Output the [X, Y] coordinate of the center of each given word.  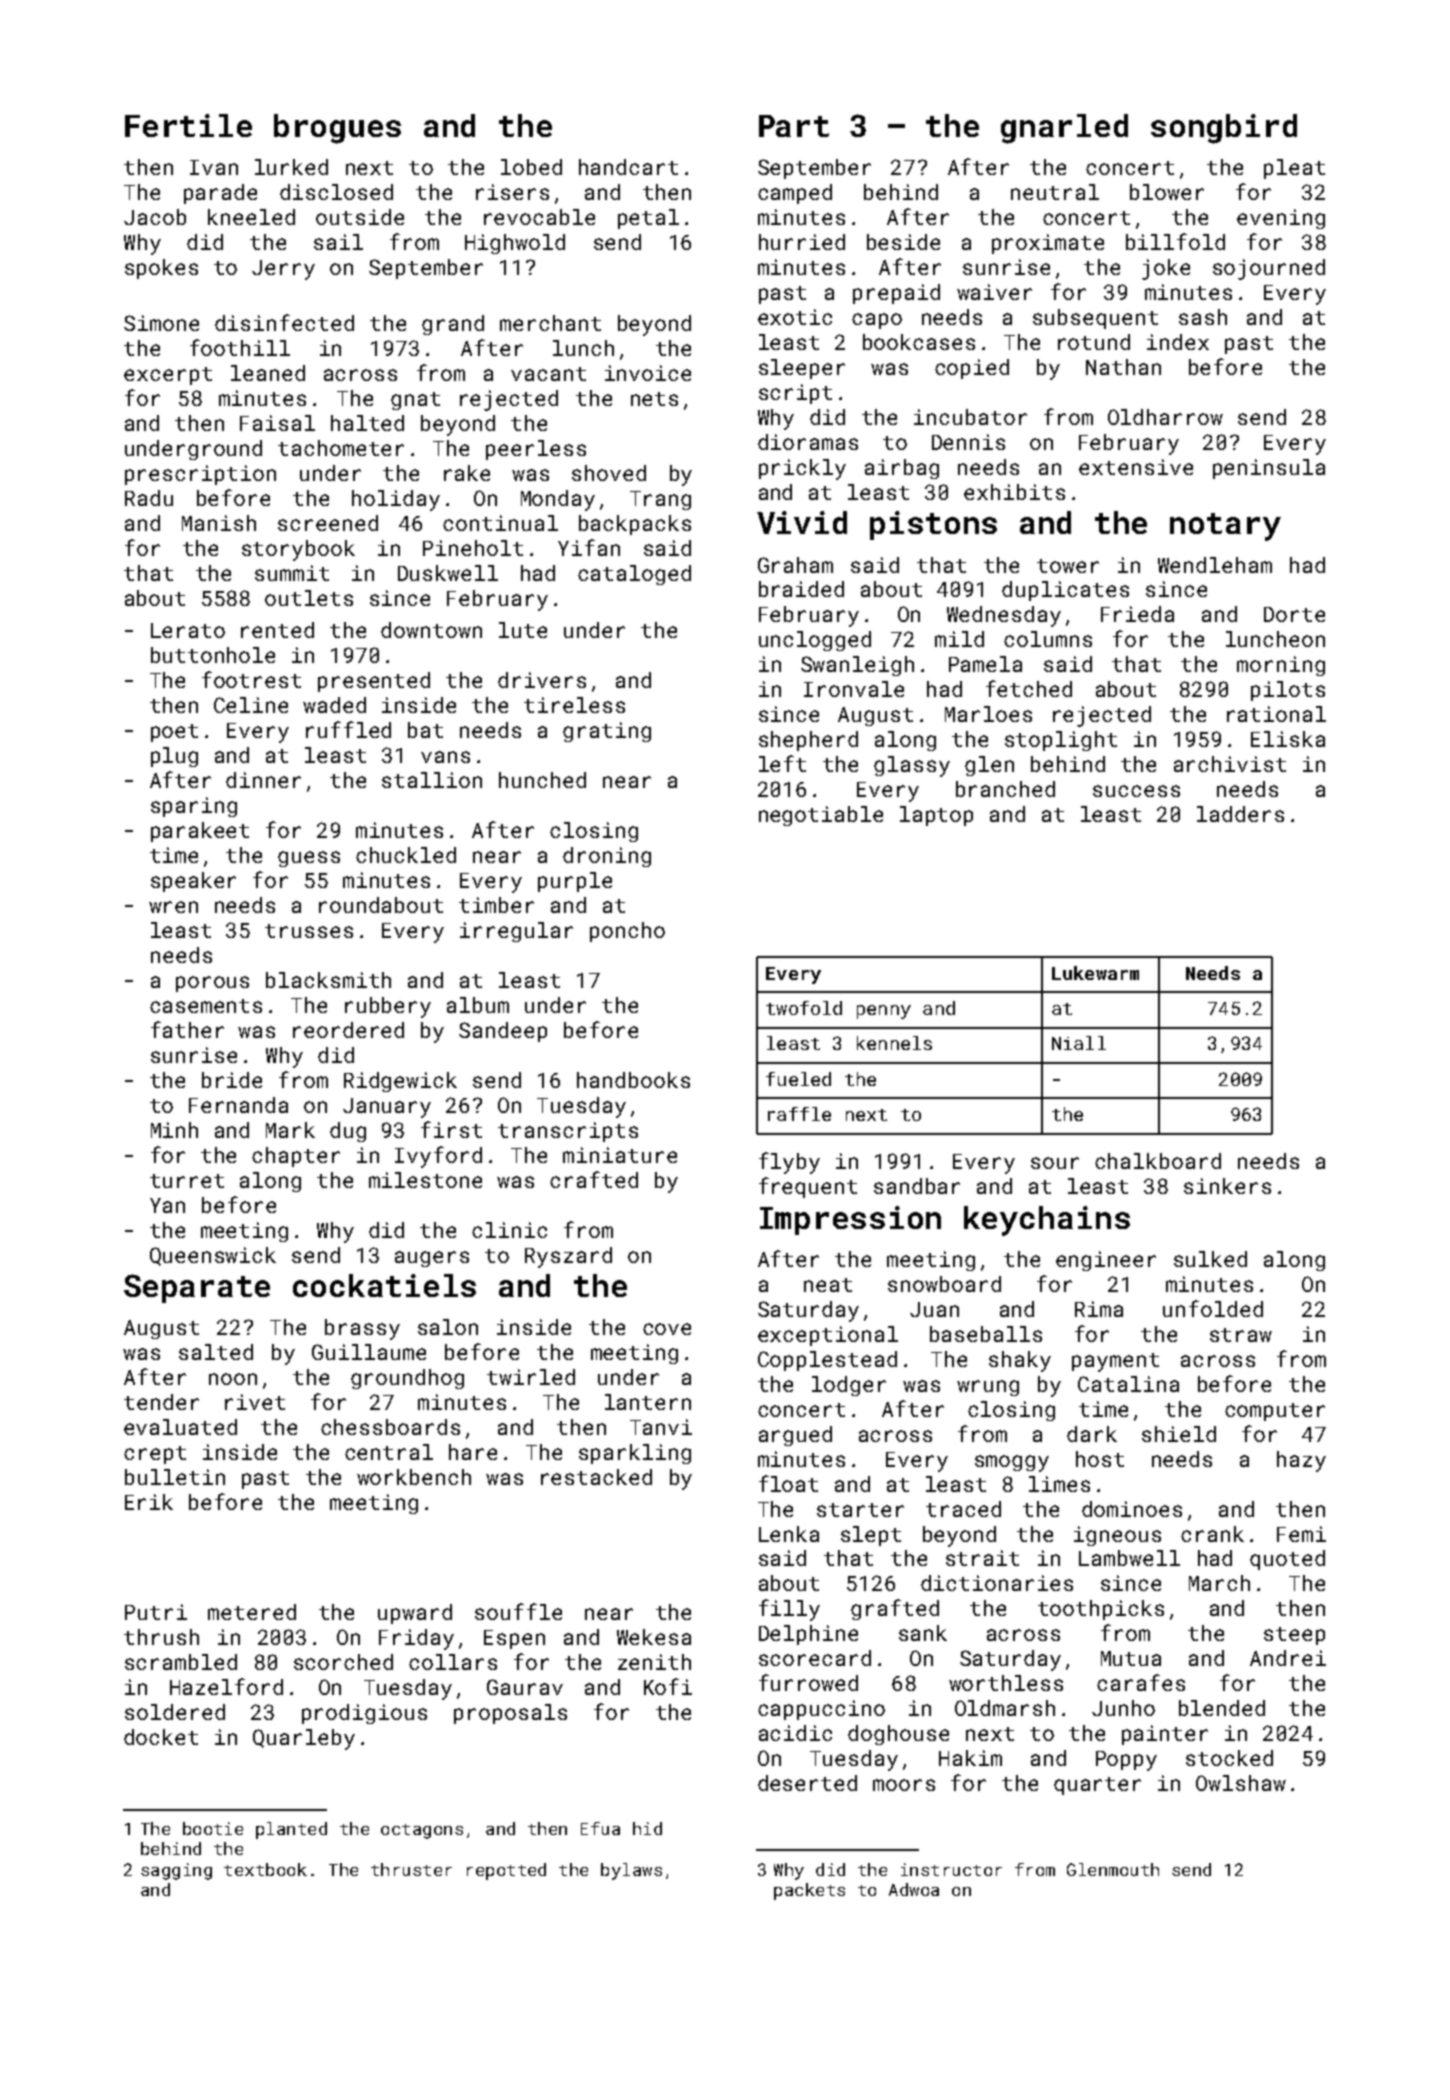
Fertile [188, 125]
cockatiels [384, 1285]
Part [794, 126]
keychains [1047, 1221]
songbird [1224, 129]
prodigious [364, 1714]
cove [667, 1329]
